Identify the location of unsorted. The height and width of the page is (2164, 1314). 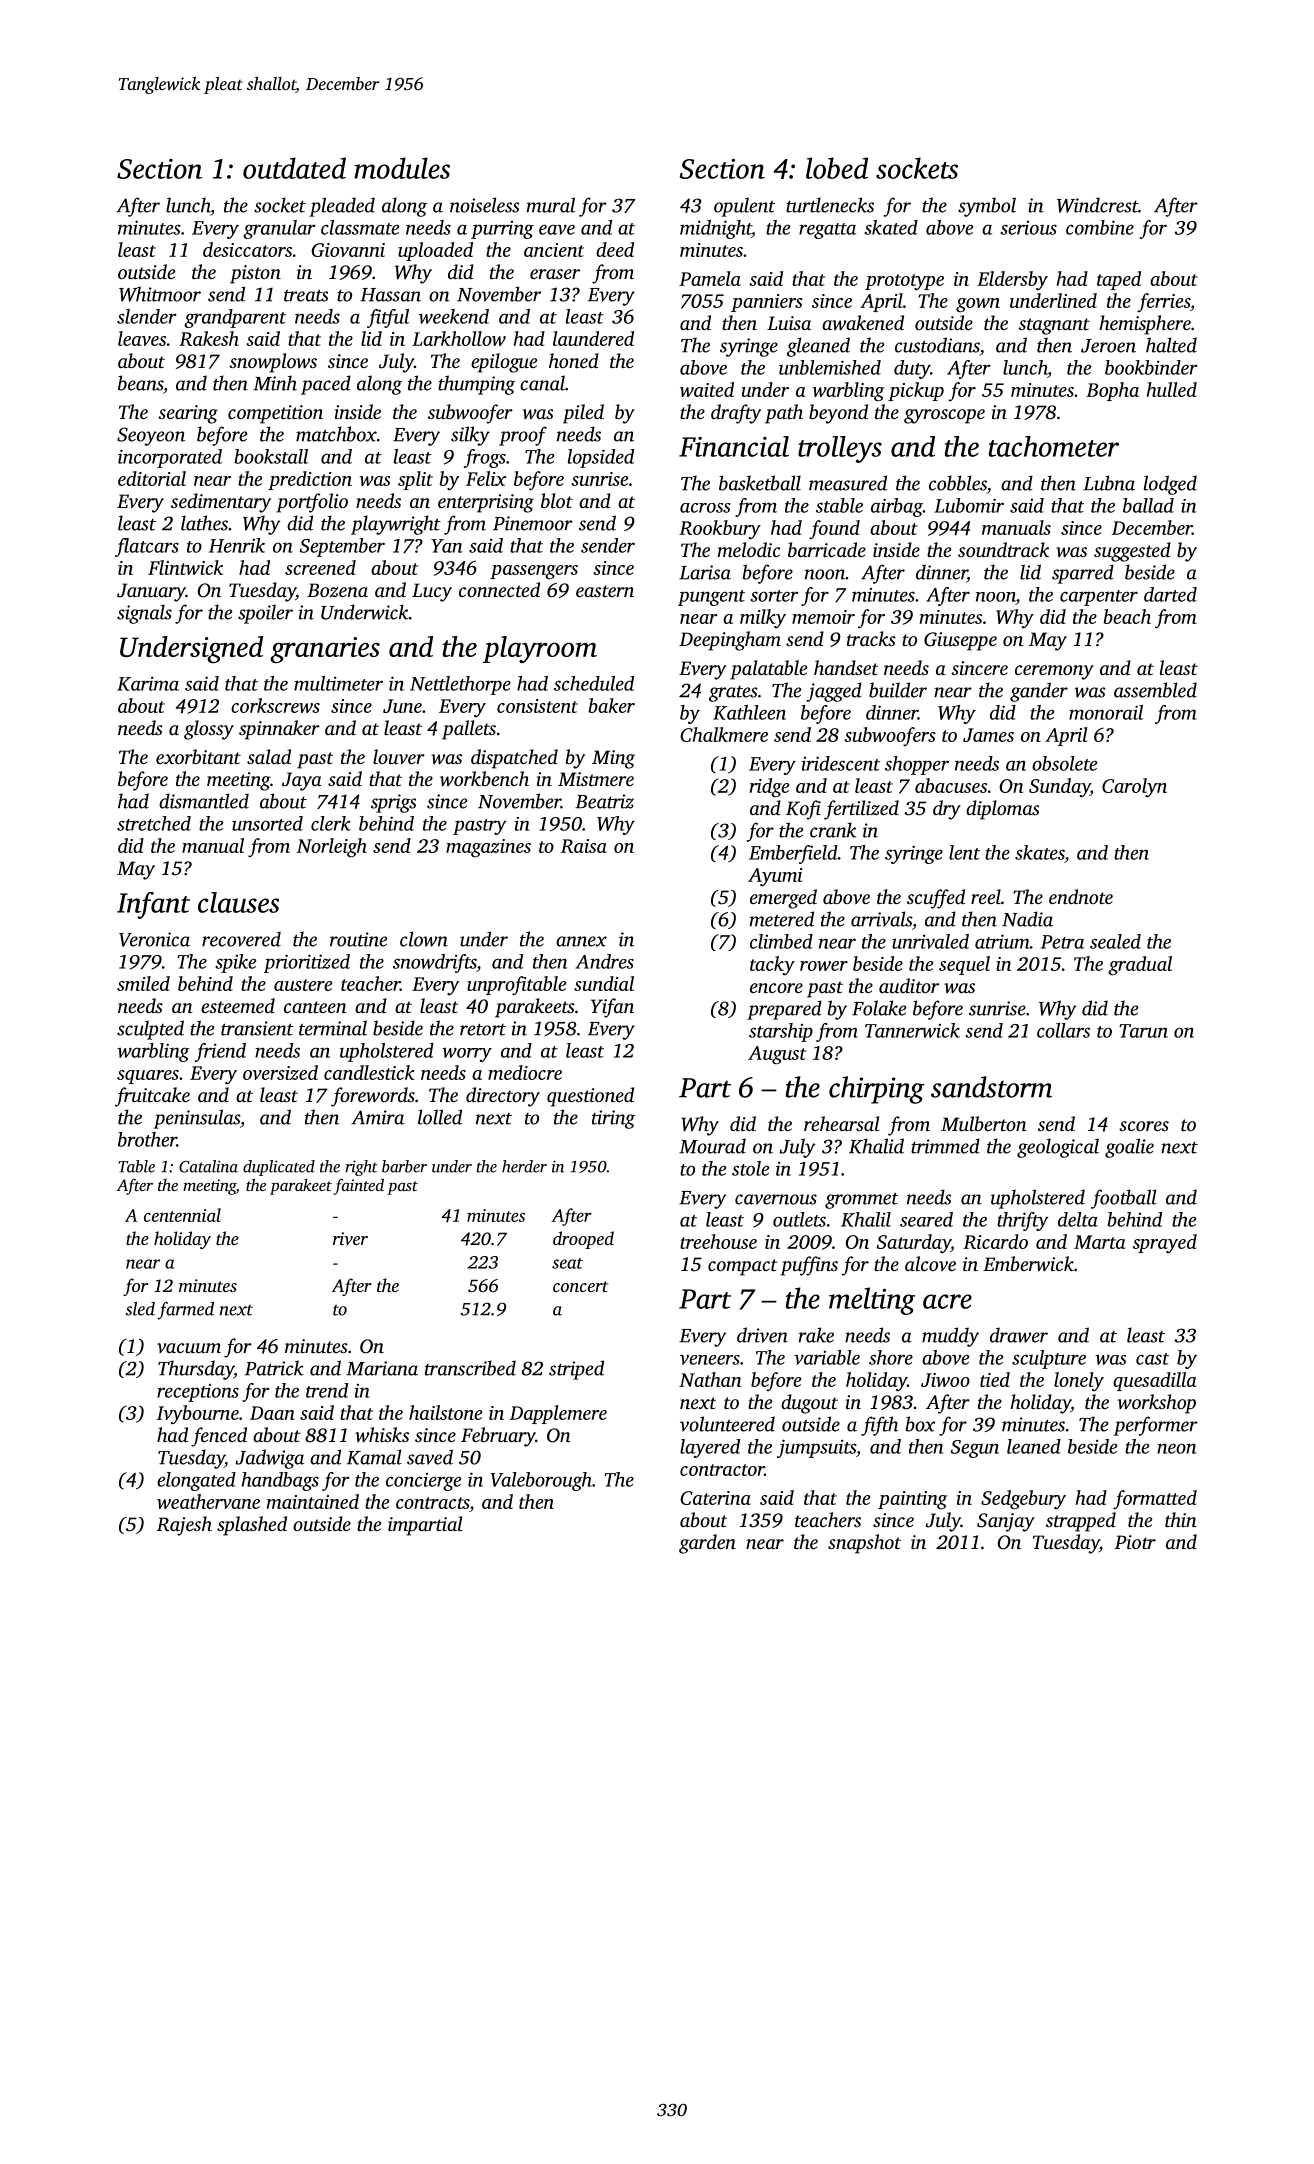
(267, 823).
